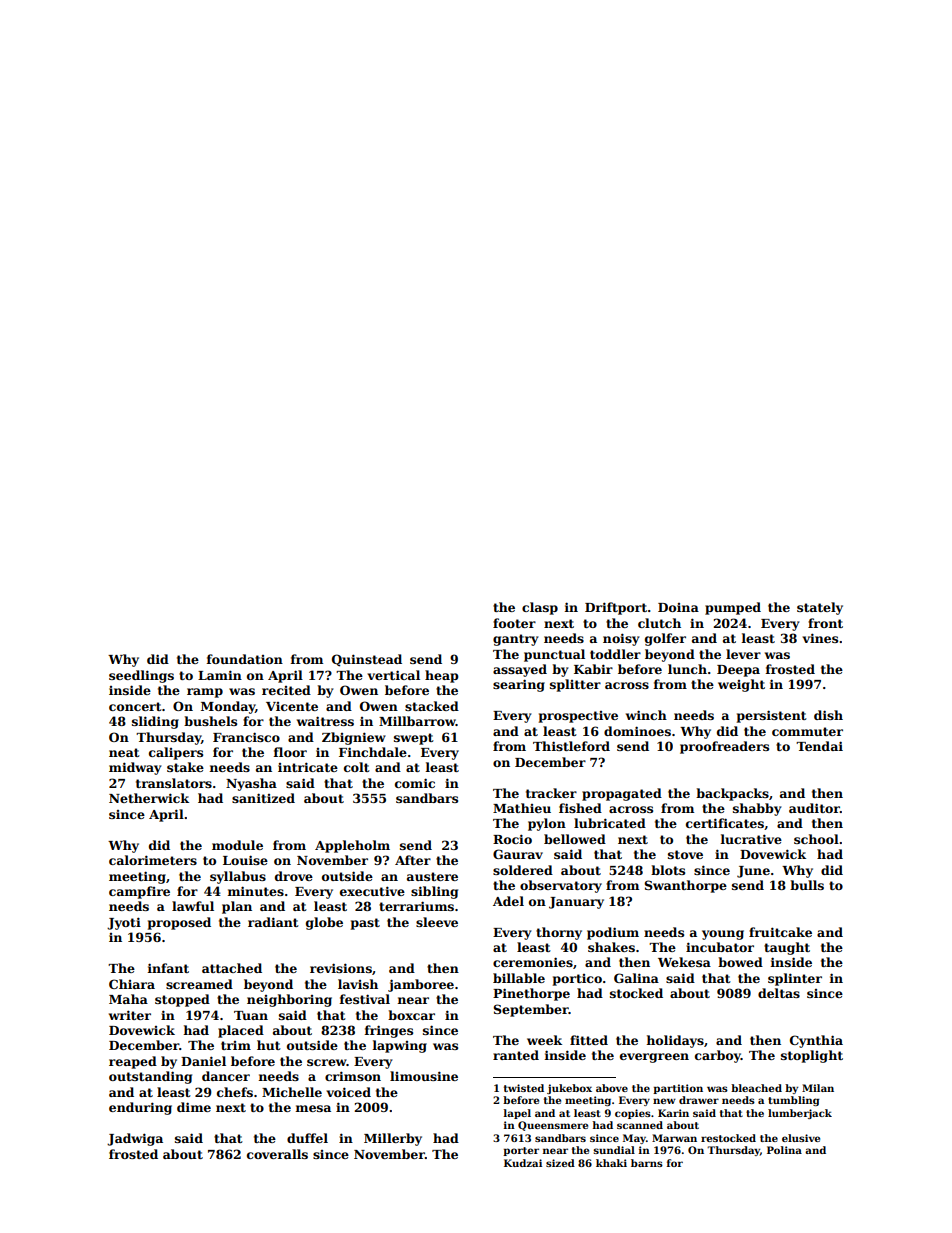 This screenshot has width=952, height=1233. What do you see at coordinates (269, 1045) in the screenshot?
I see `hut` at bounding box center [269, 1045].
